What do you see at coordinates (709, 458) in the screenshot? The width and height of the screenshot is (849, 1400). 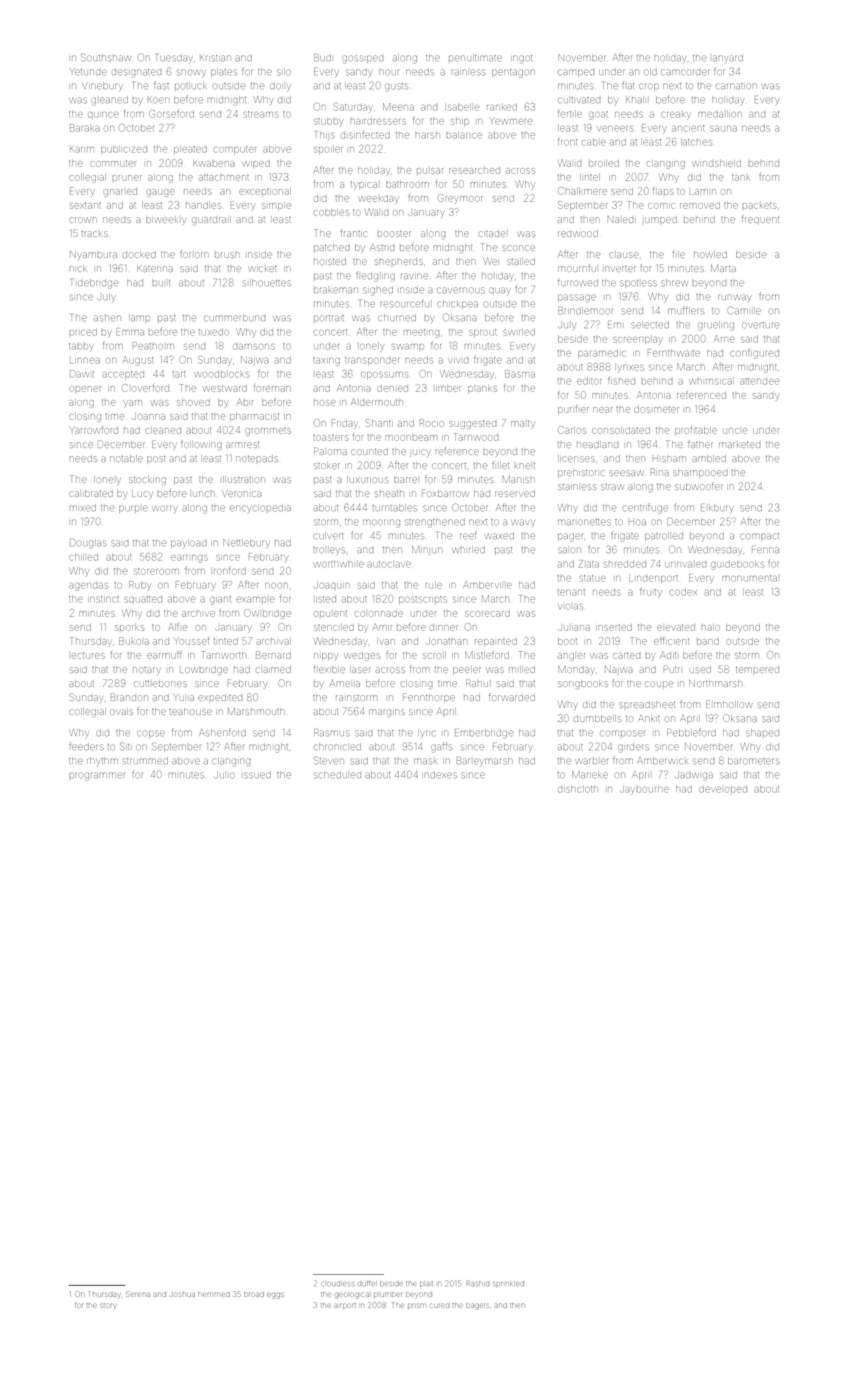 I see `ambled` at bounding box center [709, 458].
